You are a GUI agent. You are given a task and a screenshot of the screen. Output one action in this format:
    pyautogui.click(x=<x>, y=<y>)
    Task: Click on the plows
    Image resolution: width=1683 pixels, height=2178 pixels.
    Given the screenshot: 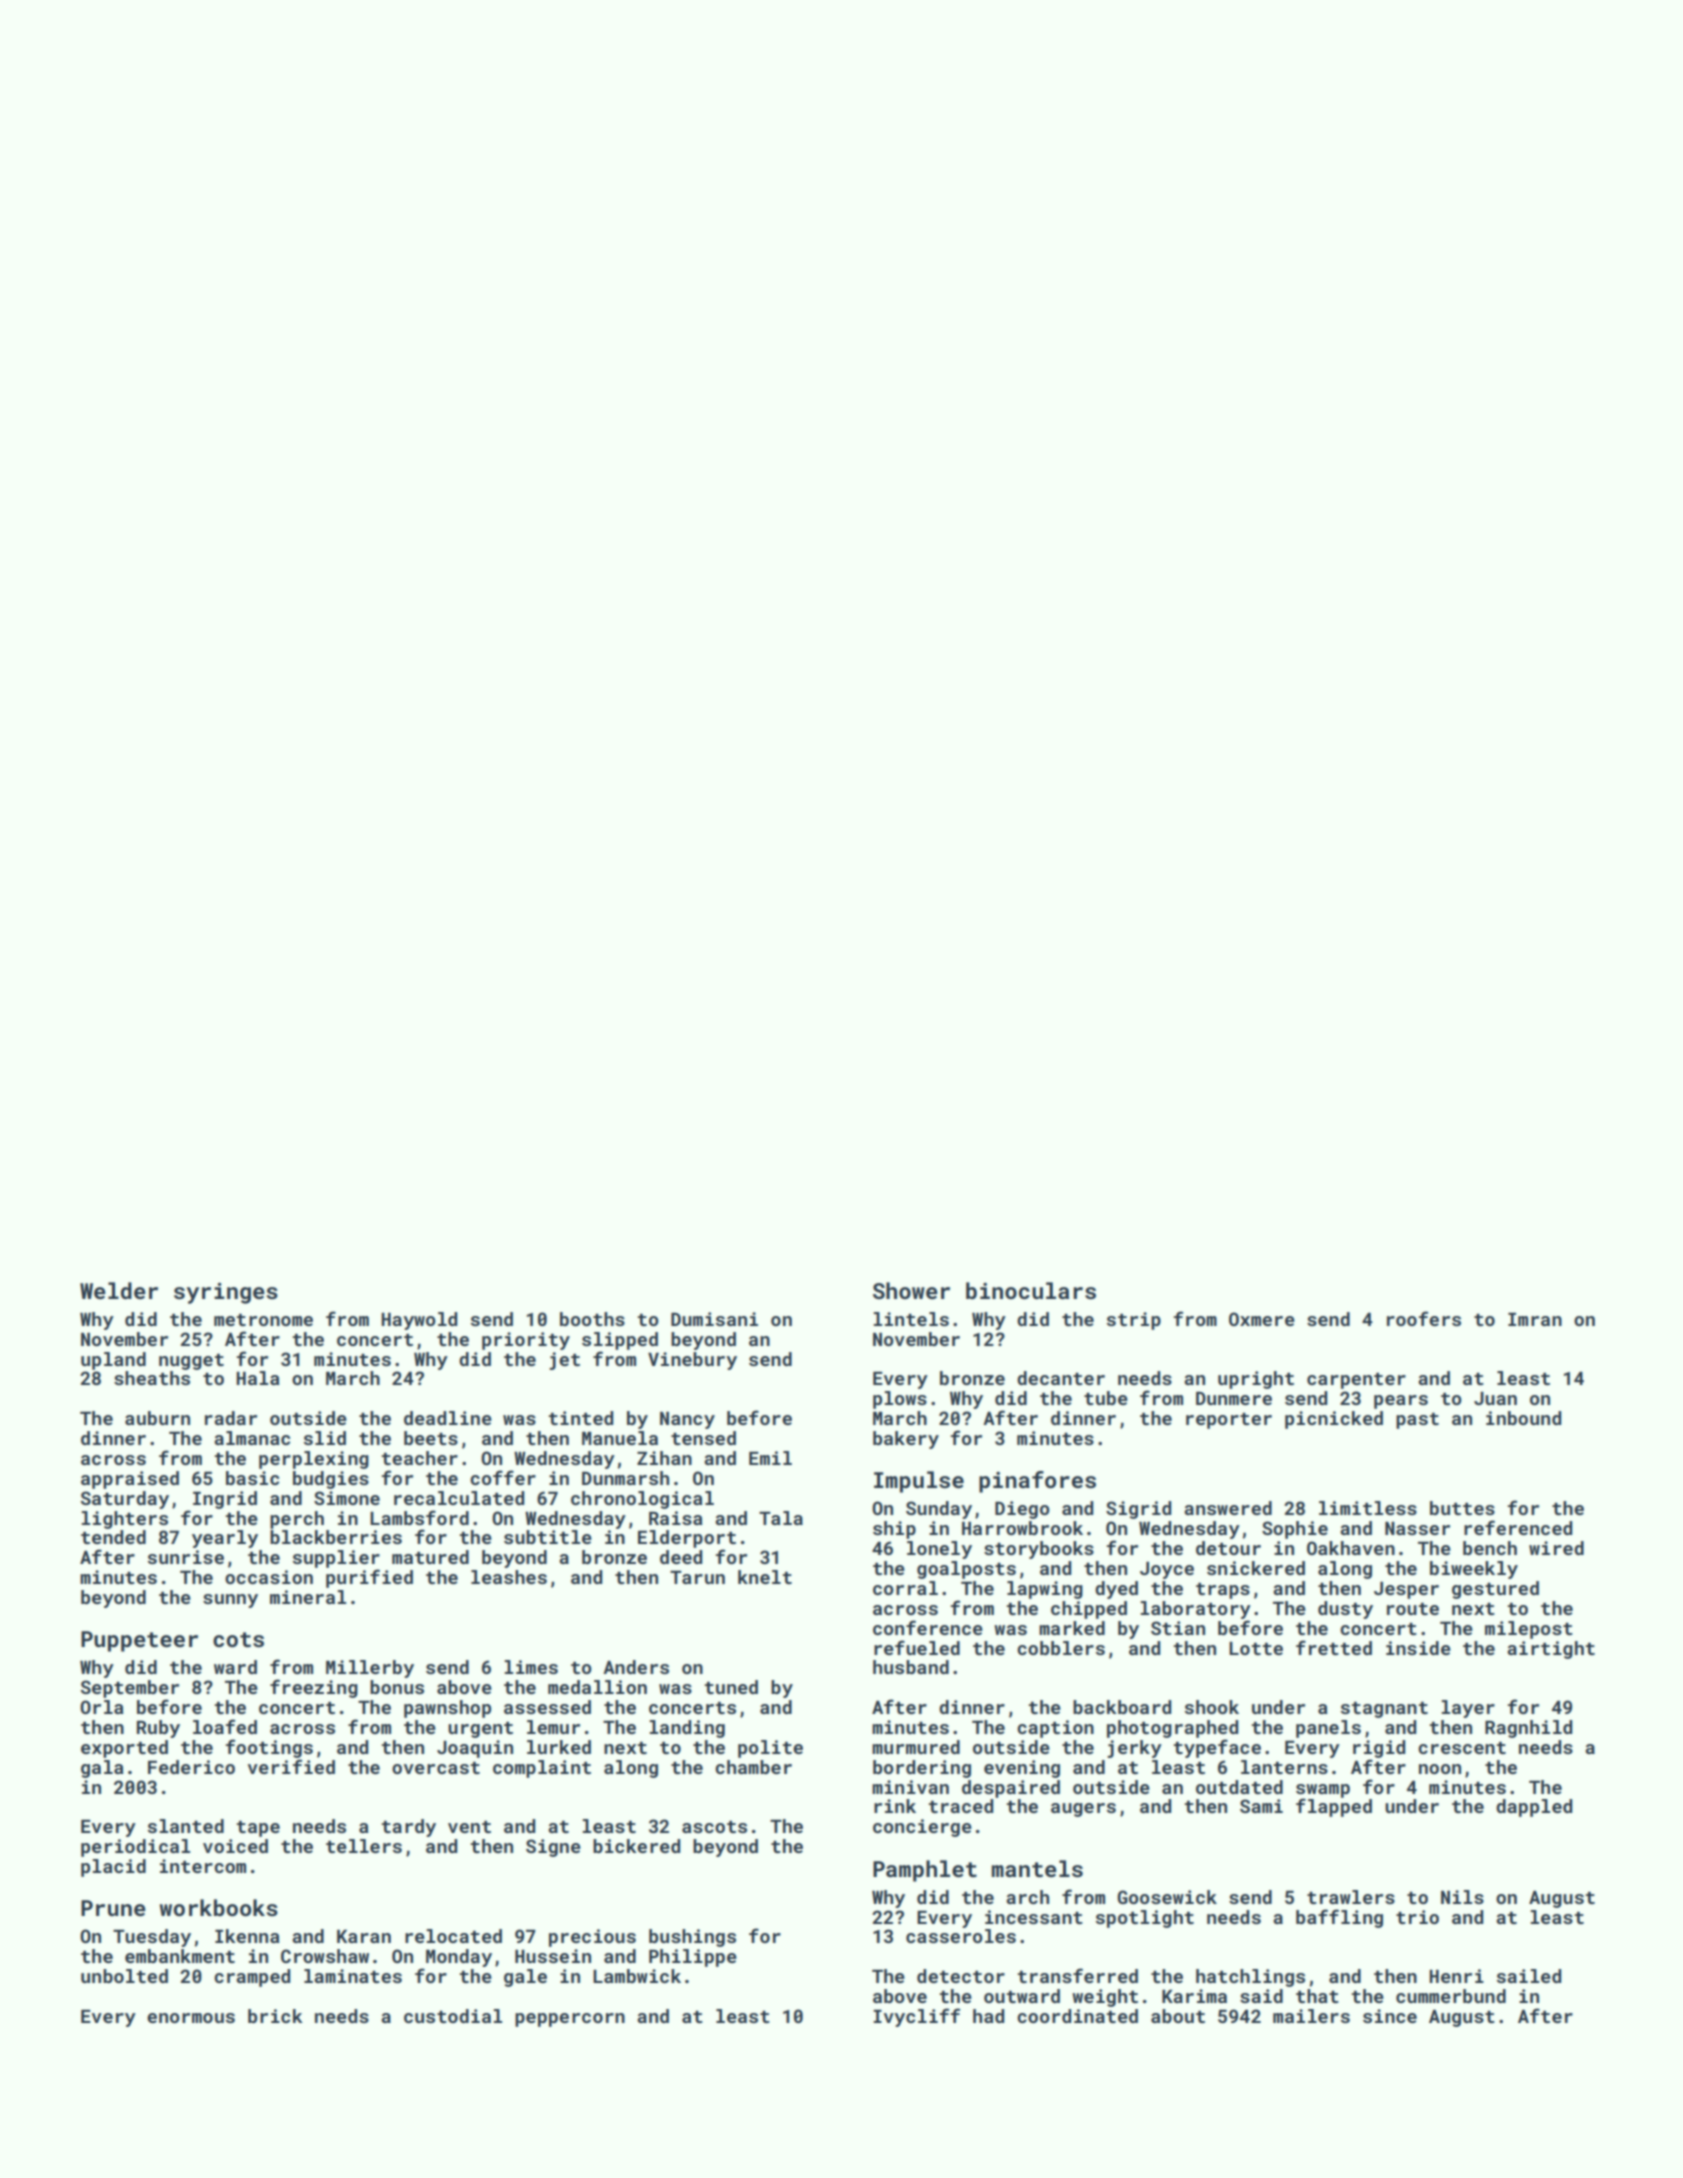 What is the action you would take?
    pyautogui.click(x=900, y=1400)
